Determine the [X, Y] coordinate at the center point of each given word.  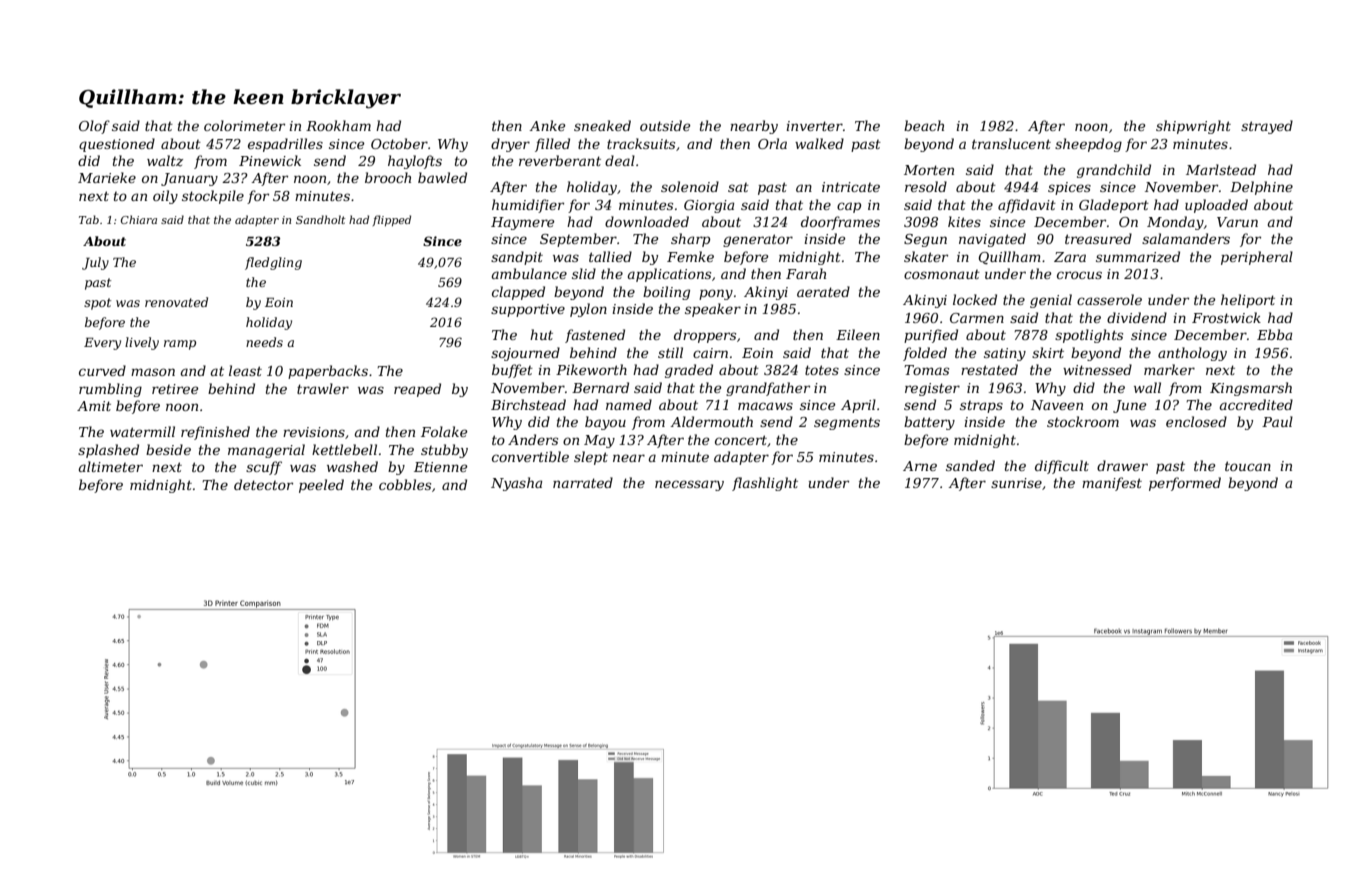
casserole [1109, 299]
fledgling [273, 263]
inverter [814, 126]
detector [263, 484]
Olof [94, 127]
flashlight [765, 484]
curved [102, 370]
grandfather [768, 389]
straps [981, 407]
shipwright [1193, 127]
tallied [610, 256]
